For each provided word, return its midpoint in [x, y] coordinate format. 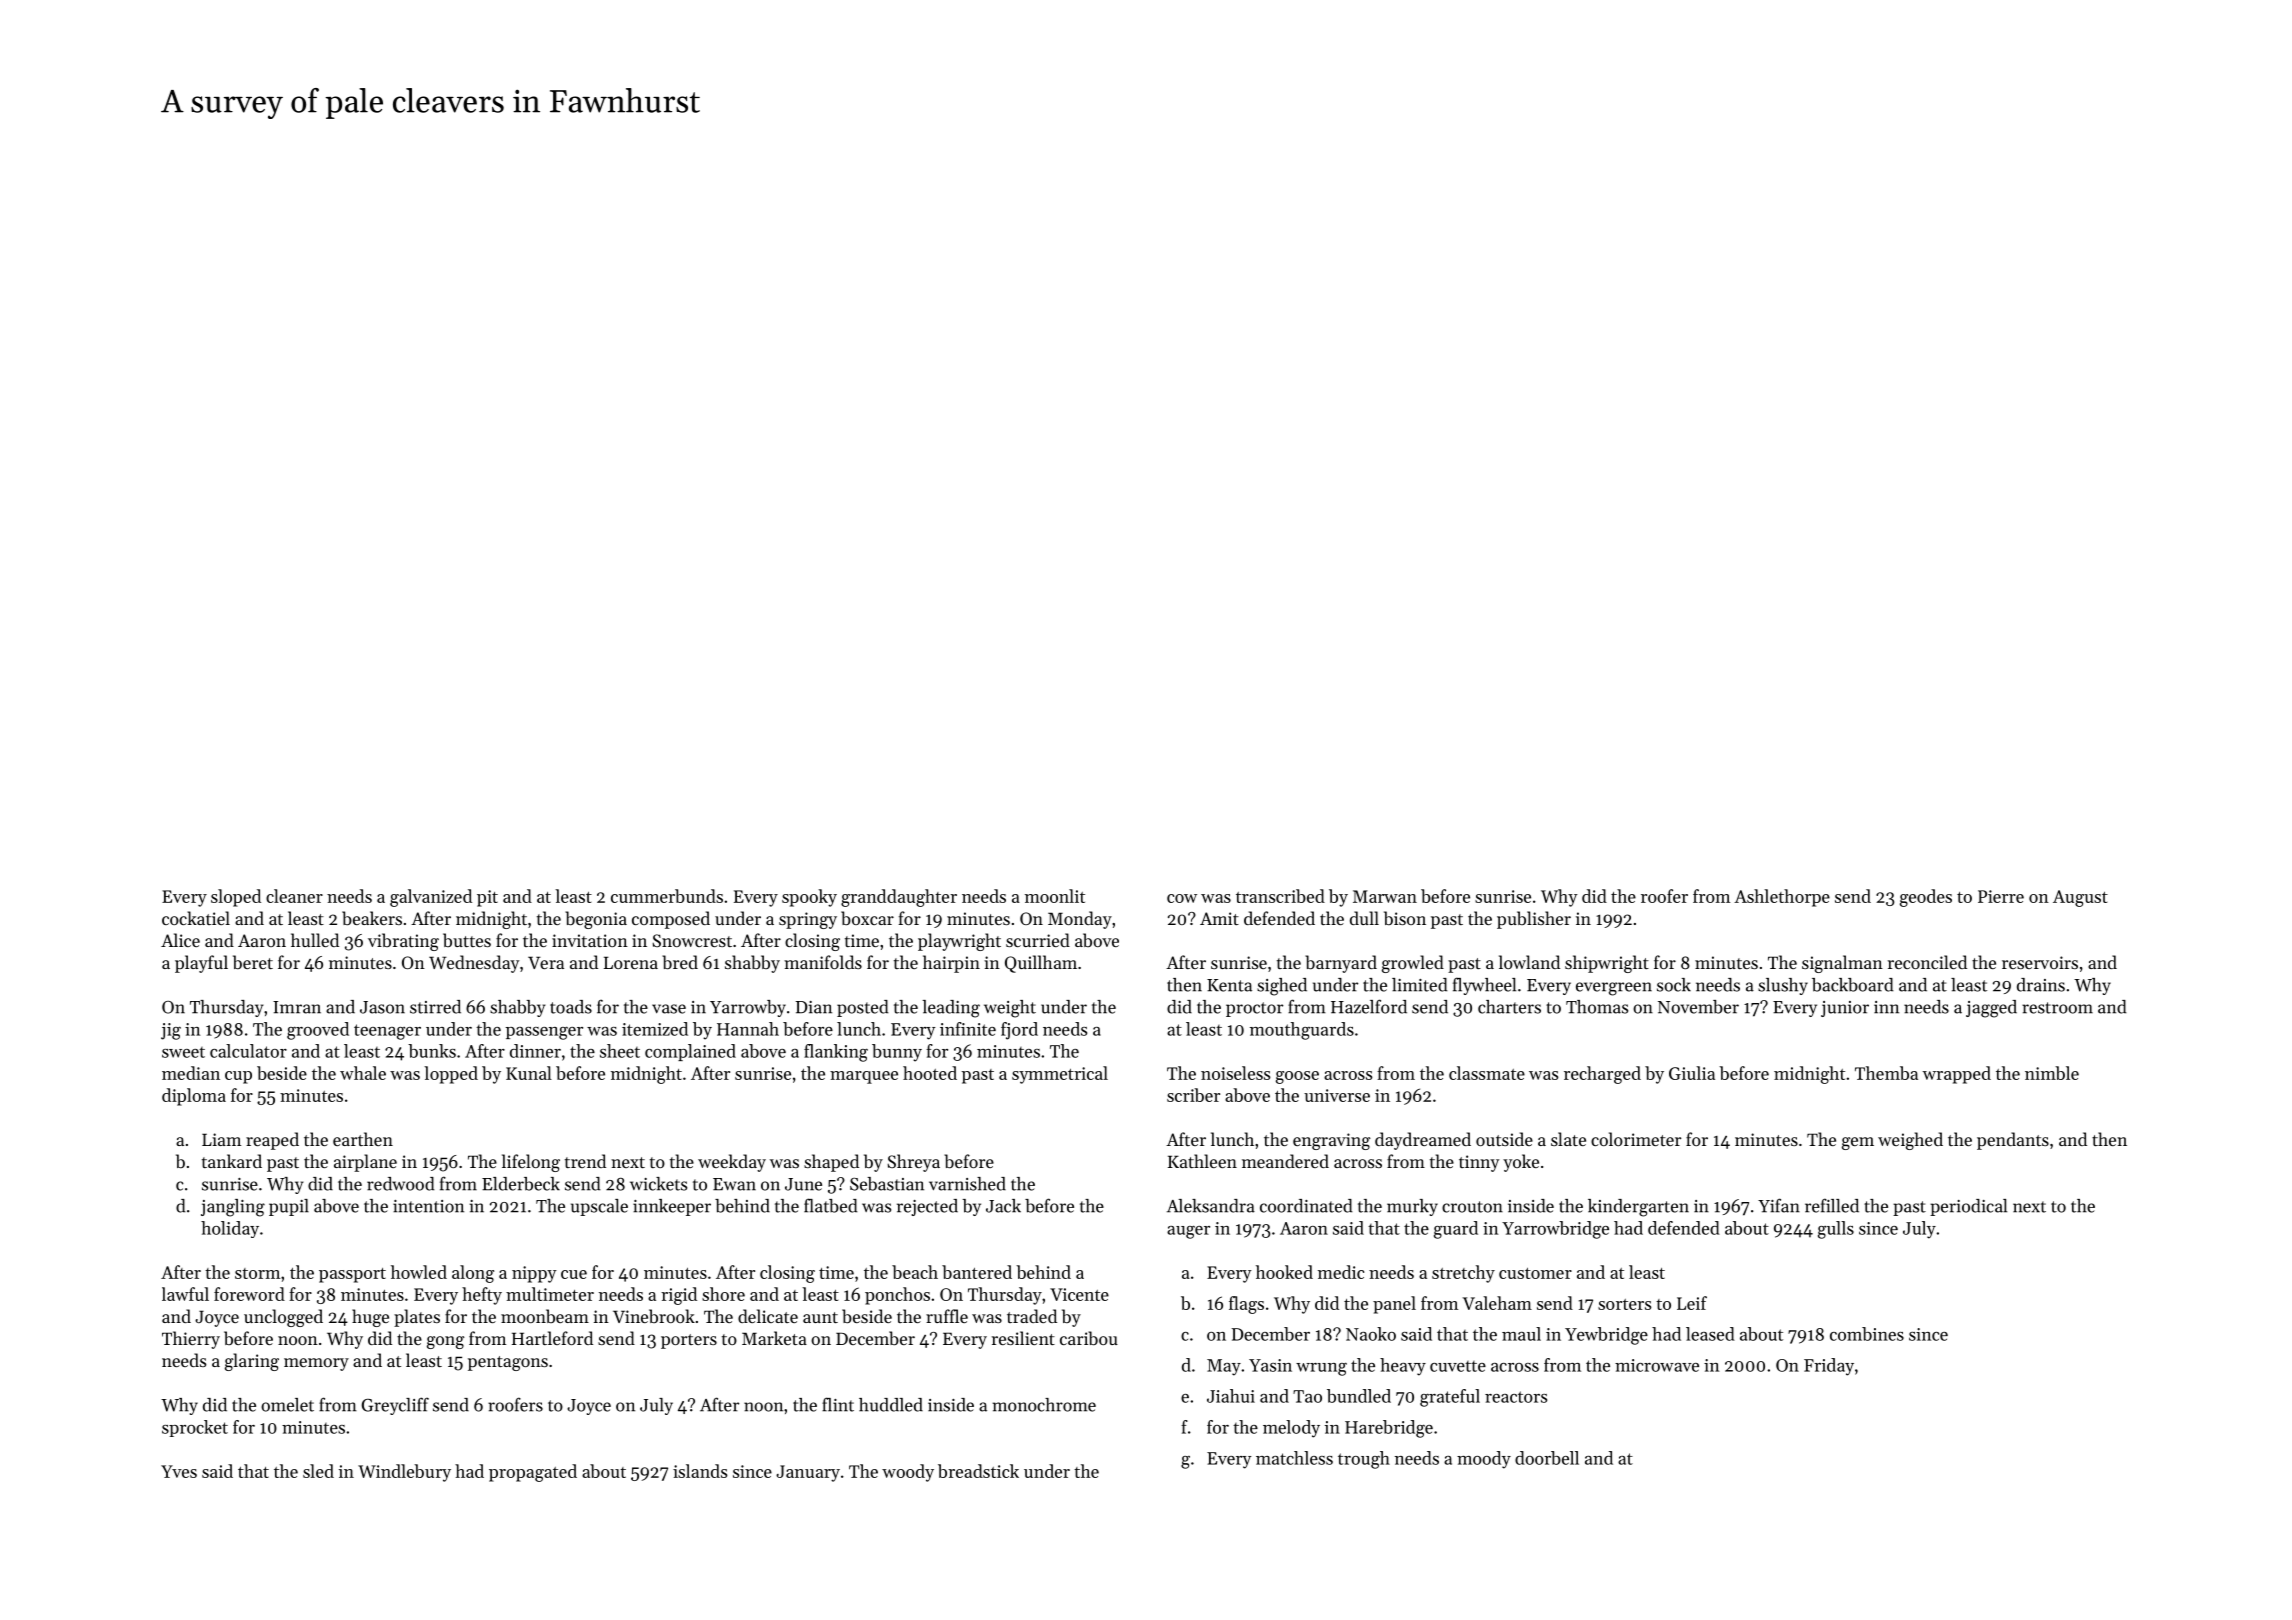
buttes [467, 940]
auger [1188, 1232]
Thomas [1597, 1007]
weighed [1910, 1141]
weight [1010, 1009]
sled [318, 1471]
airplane [365, 1163]
